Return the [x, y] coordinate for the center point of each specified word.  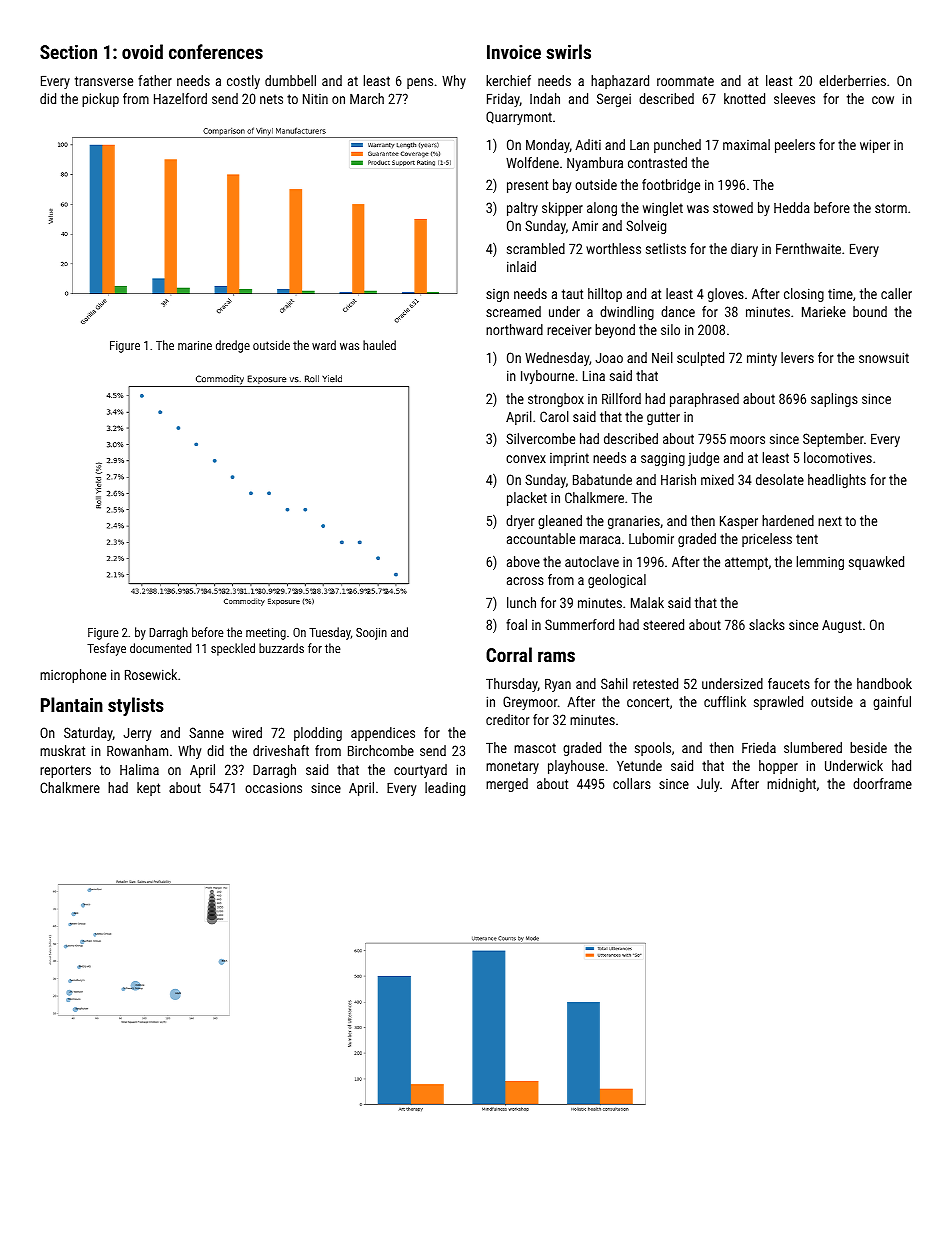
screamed [513, 311]
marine [195, 345]
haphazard [620, 82]
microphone [73, 676]
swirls [568, 51]
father [155, 80]
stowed [733, 207]
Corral [509, 654]
